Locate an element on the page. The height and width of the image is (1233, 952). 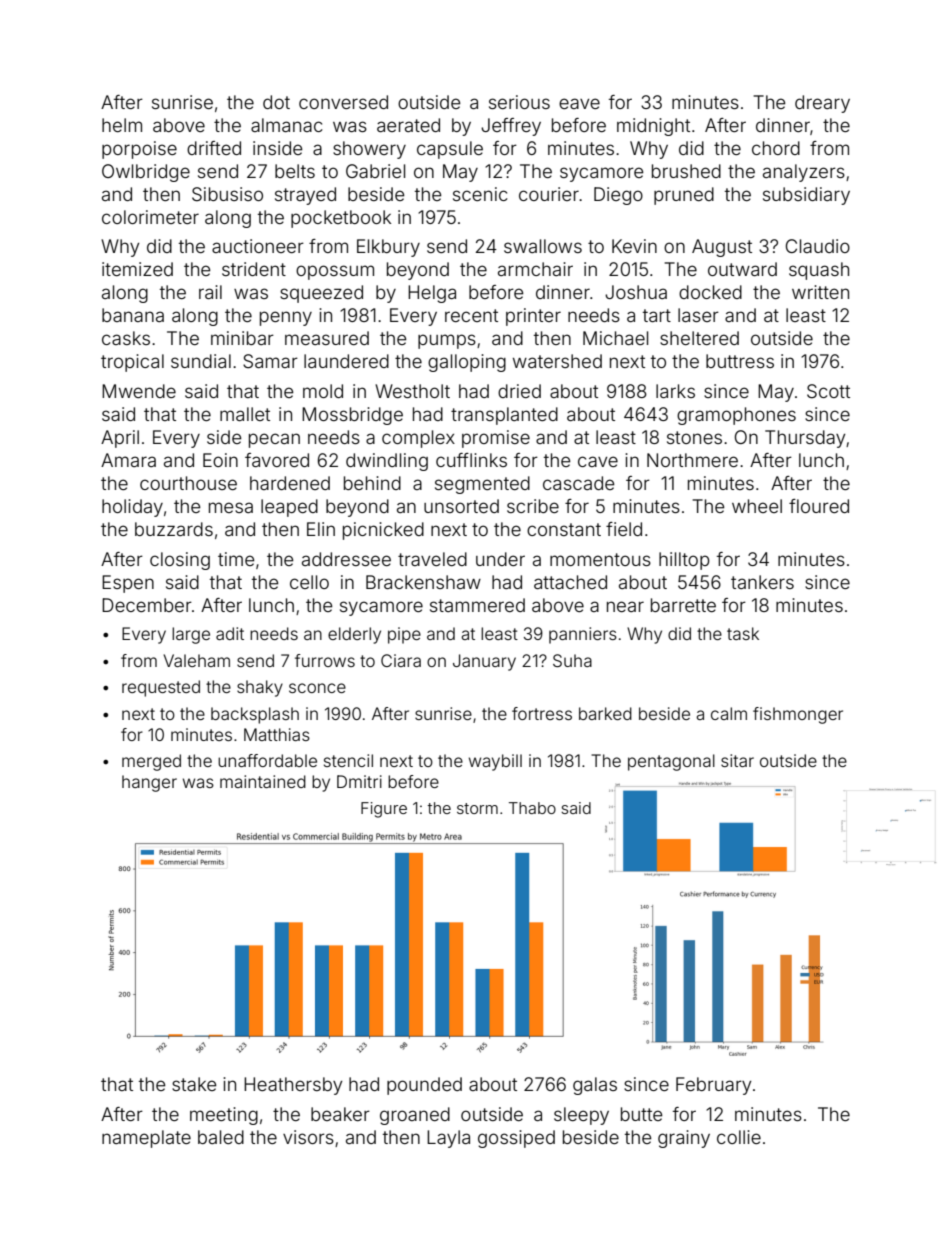
mallet is located at coordinates (245, 414).
